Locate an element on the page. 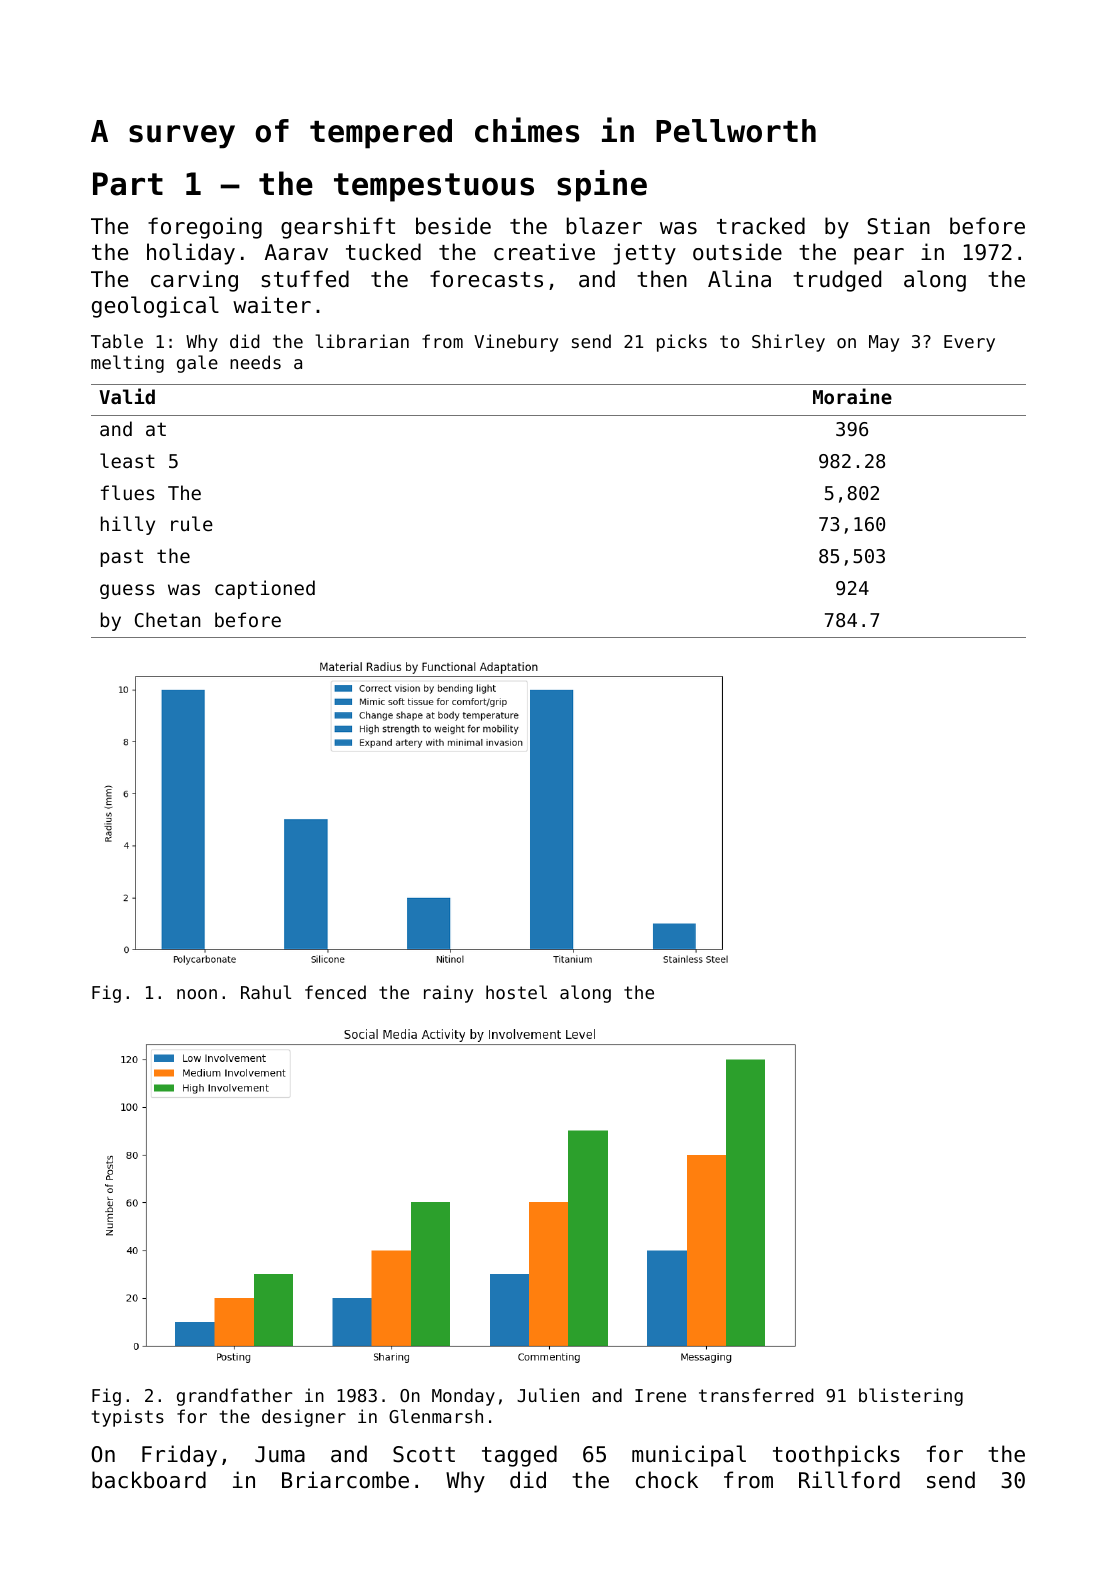  hostel is located at coordinates (516, 992).
